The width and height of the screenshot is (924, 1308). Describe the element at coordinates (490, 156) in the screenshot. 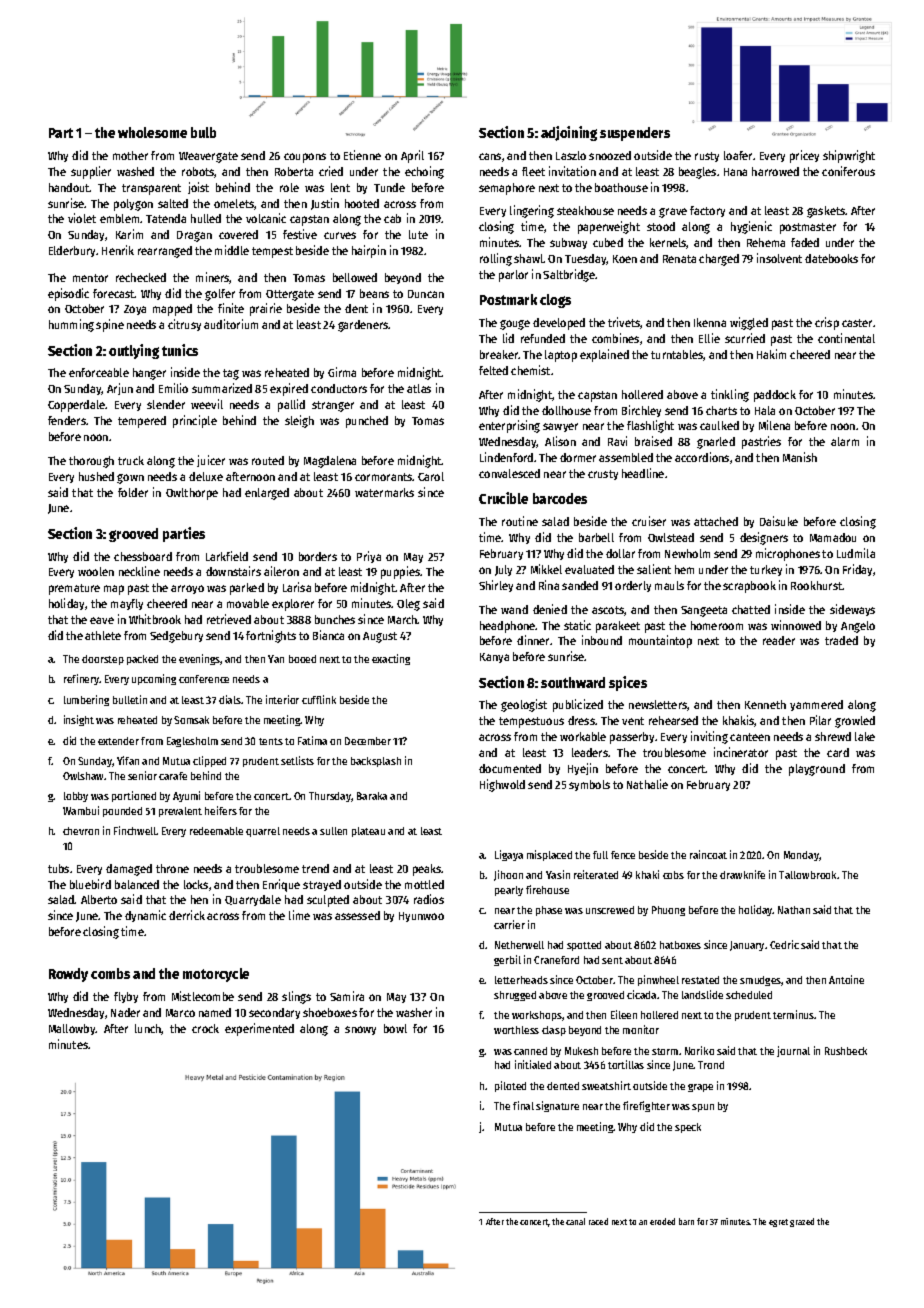

I see `cans` at that location.
